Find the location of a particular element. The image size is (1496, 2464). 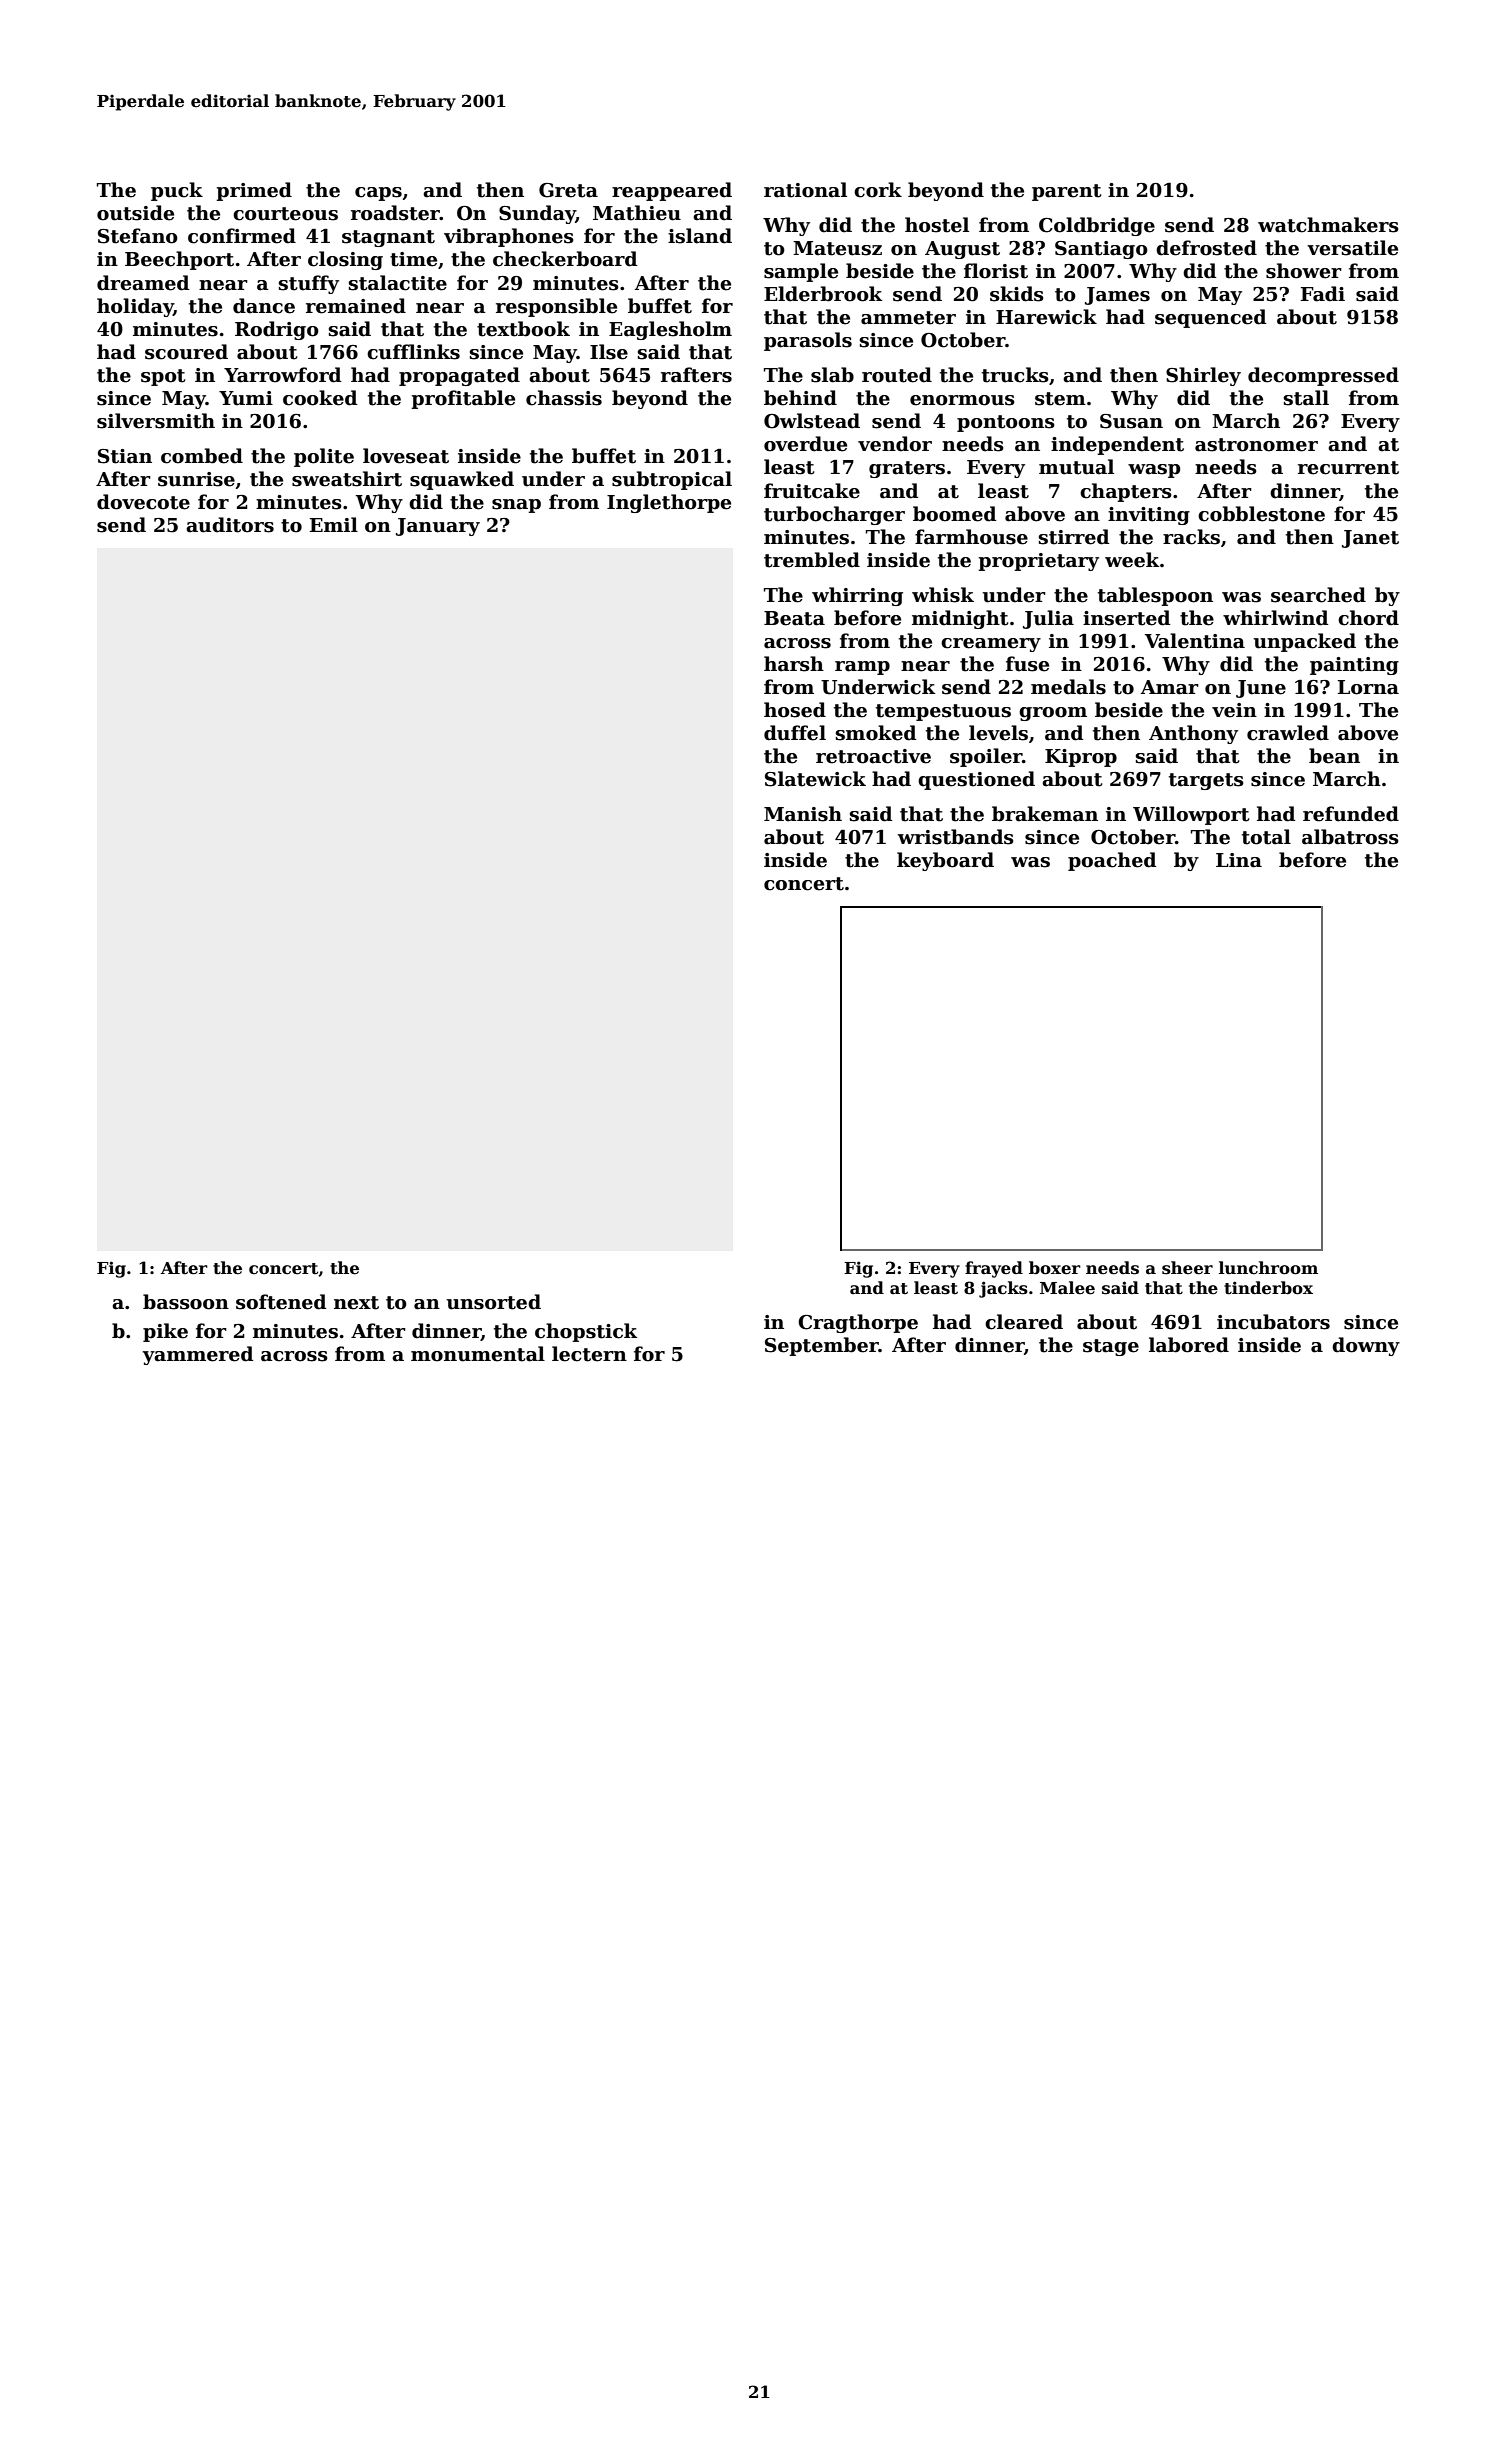

frayed is located at coordinates (994, 1269).
